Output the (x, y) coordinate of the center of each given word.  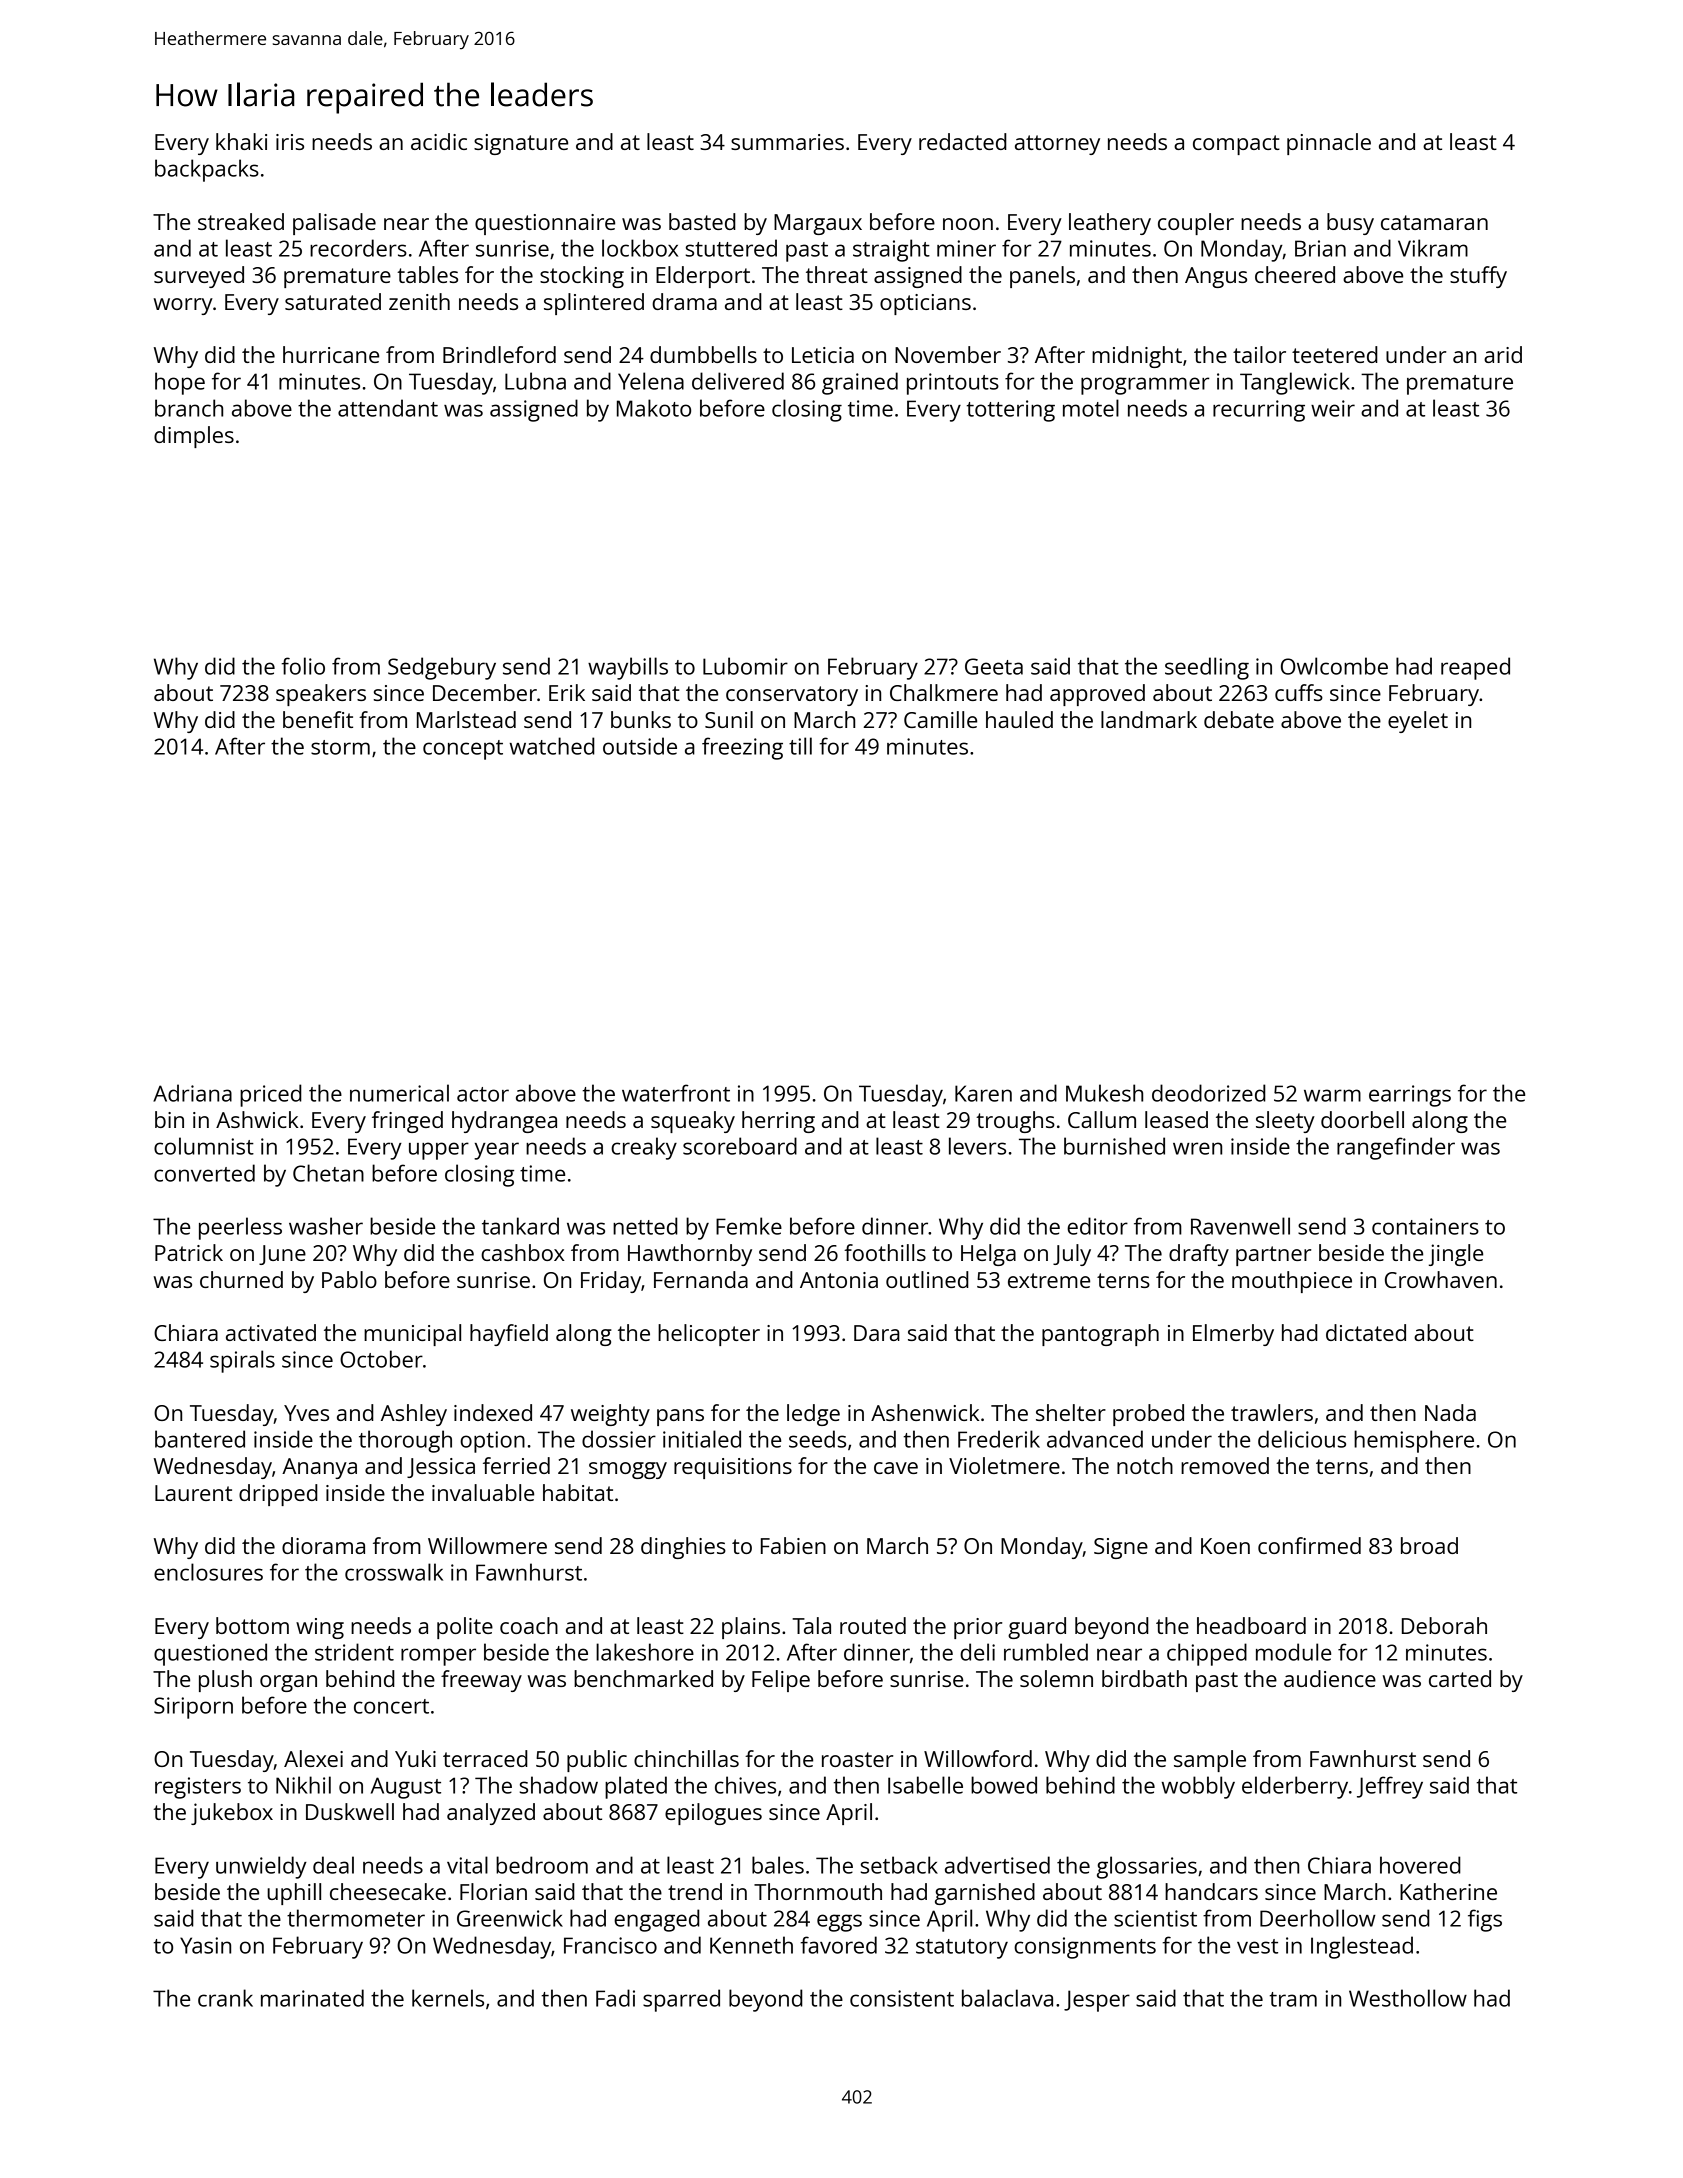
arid (1503, 354)
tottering (1011, 411)
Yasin (205, 1945)
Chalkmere (944, 692)
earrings (1410, 1096)
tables (427, 274)
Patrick (189, 1252)
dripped (278, 1495)
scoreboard (740, 1146)
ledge (813, 1415)
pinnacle (1329, 144)
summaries (787, 142)
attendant (388, 408)
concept (463, 750)
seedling (1207, 668)
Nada (1450, 1412)
